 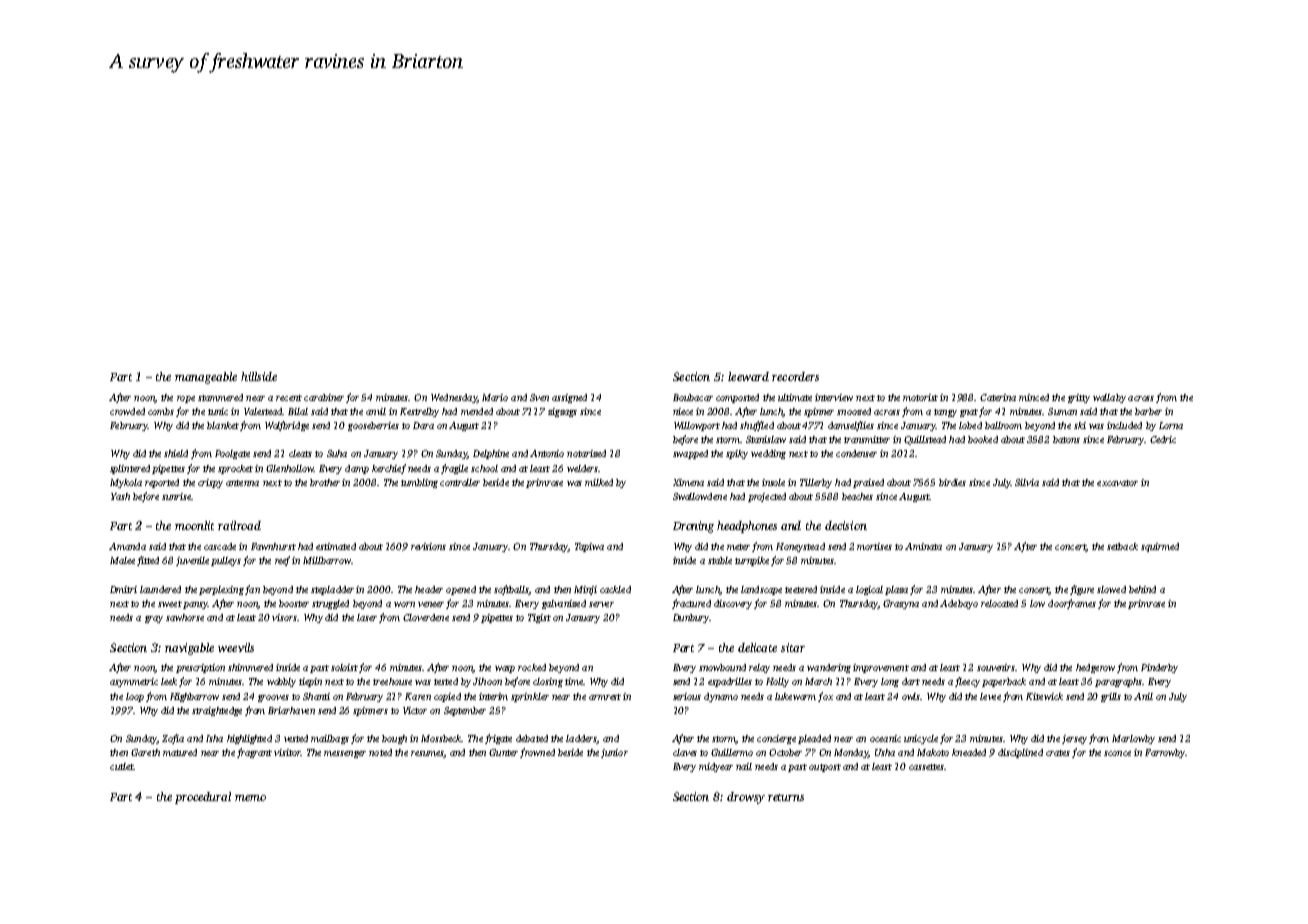 What do you see at coordinates (795, 376) in the page?
I see `recorders` at bounding box center [795, 376].
